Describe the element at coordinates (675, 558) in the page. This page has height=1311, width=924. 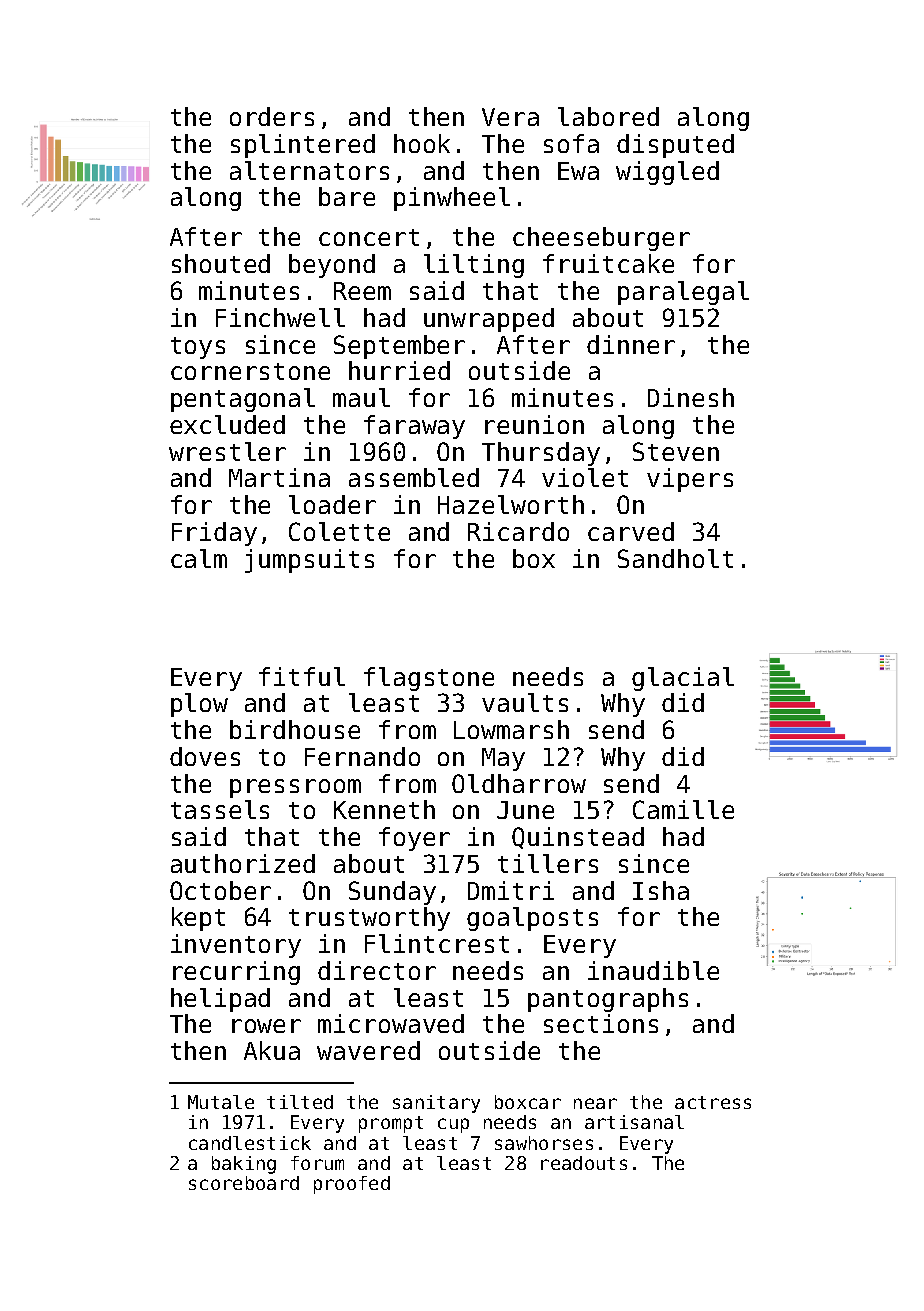
I see `Sandholt` at that location.
